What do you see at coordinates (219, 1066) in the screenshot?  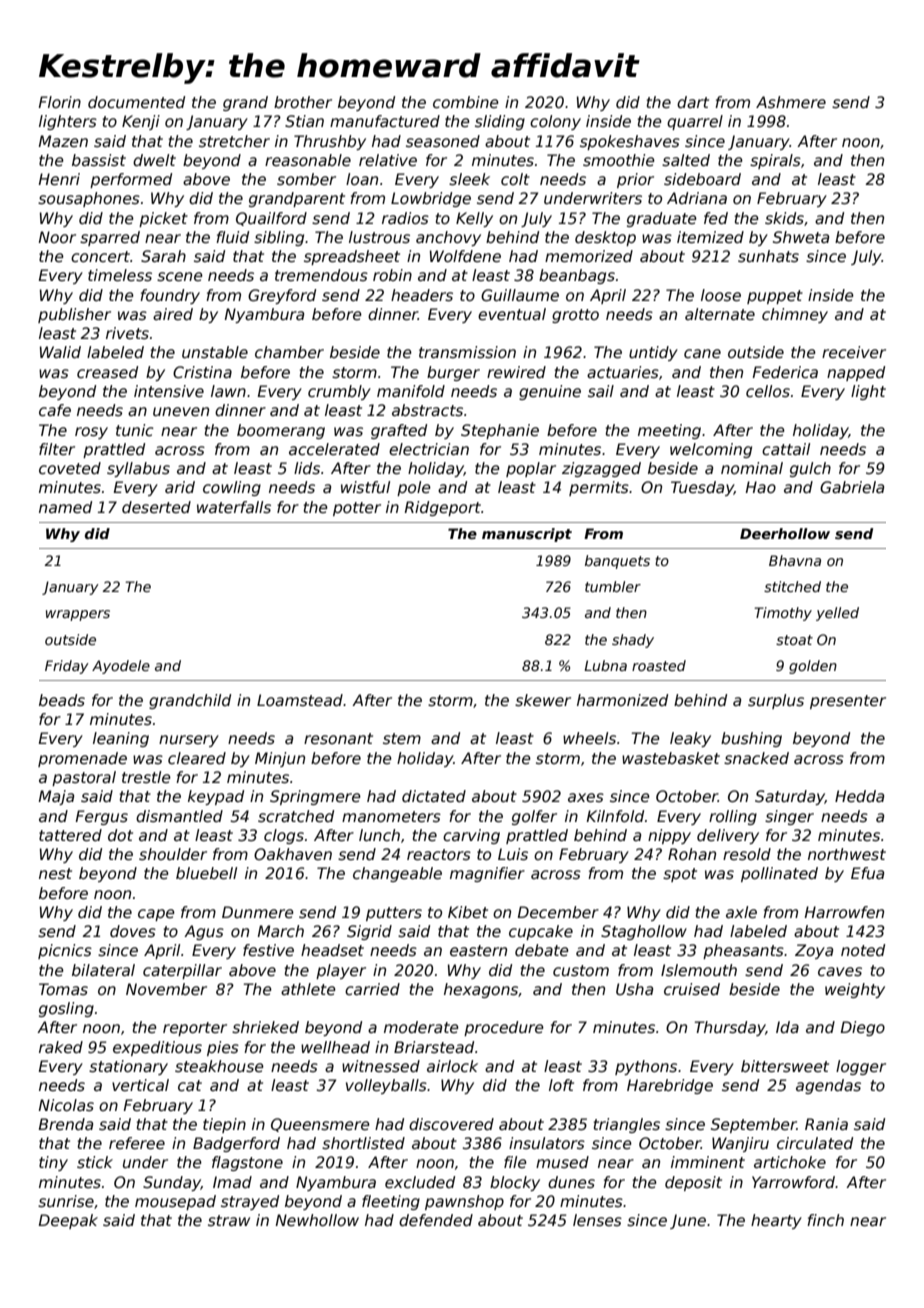 I see `steakhouse` at bounding box center [219, 1066].
